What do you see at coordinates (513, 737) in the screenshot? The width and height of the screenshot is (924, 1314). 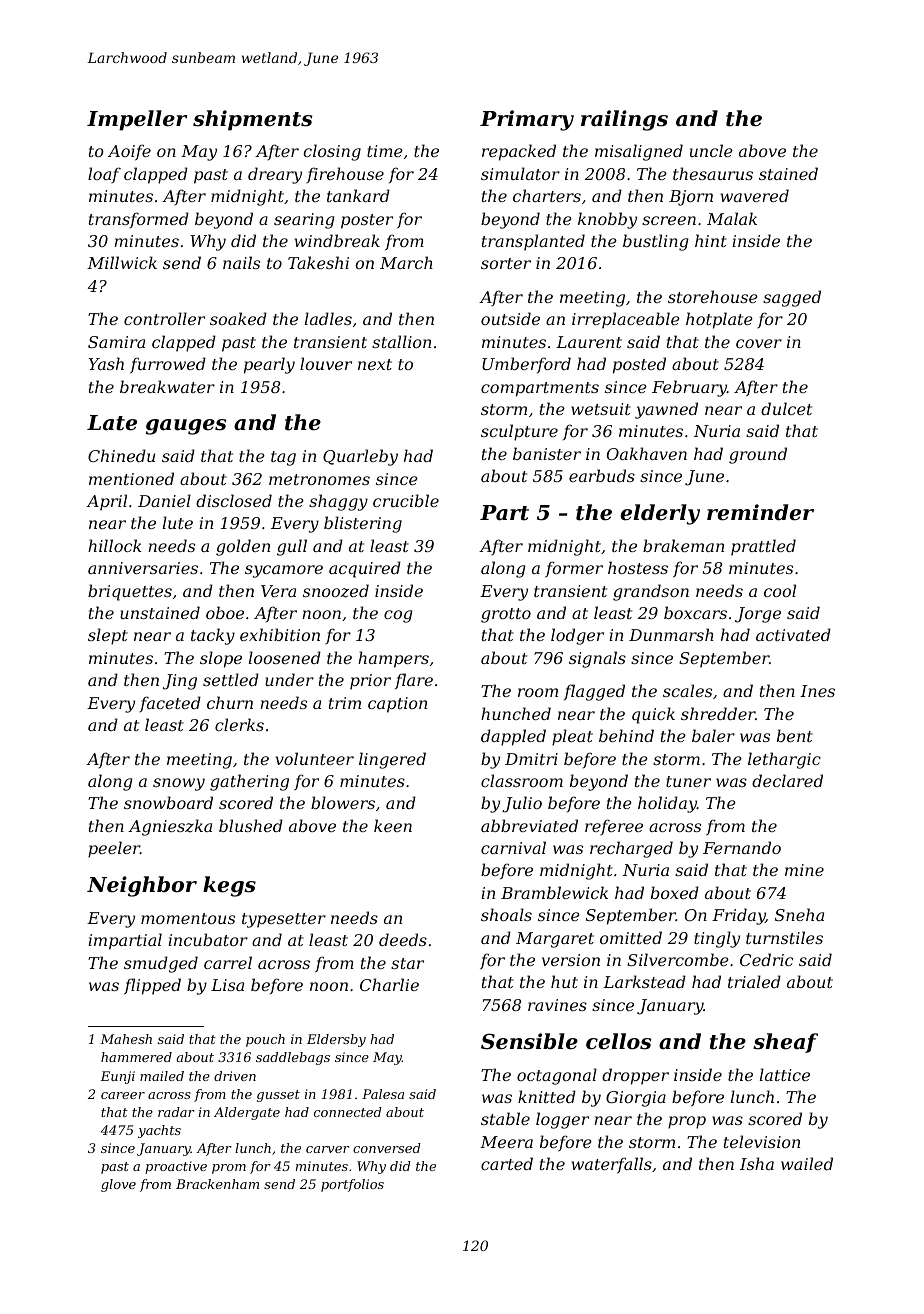 I see `dappled` at bounding box center [513, 737].
